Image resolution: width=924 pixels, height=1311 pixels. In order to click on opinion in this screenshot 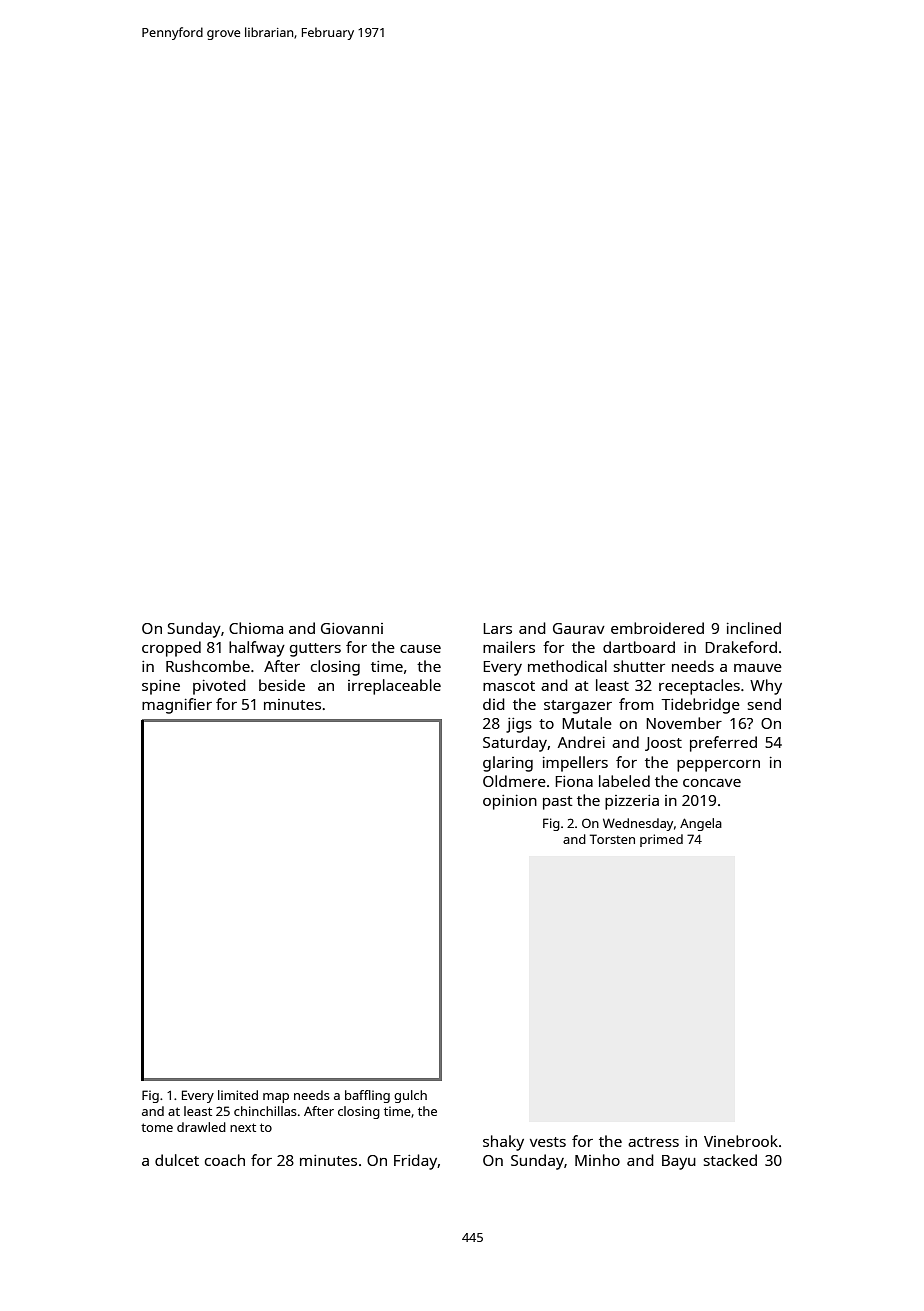, I will do `click(510, 802)`.
